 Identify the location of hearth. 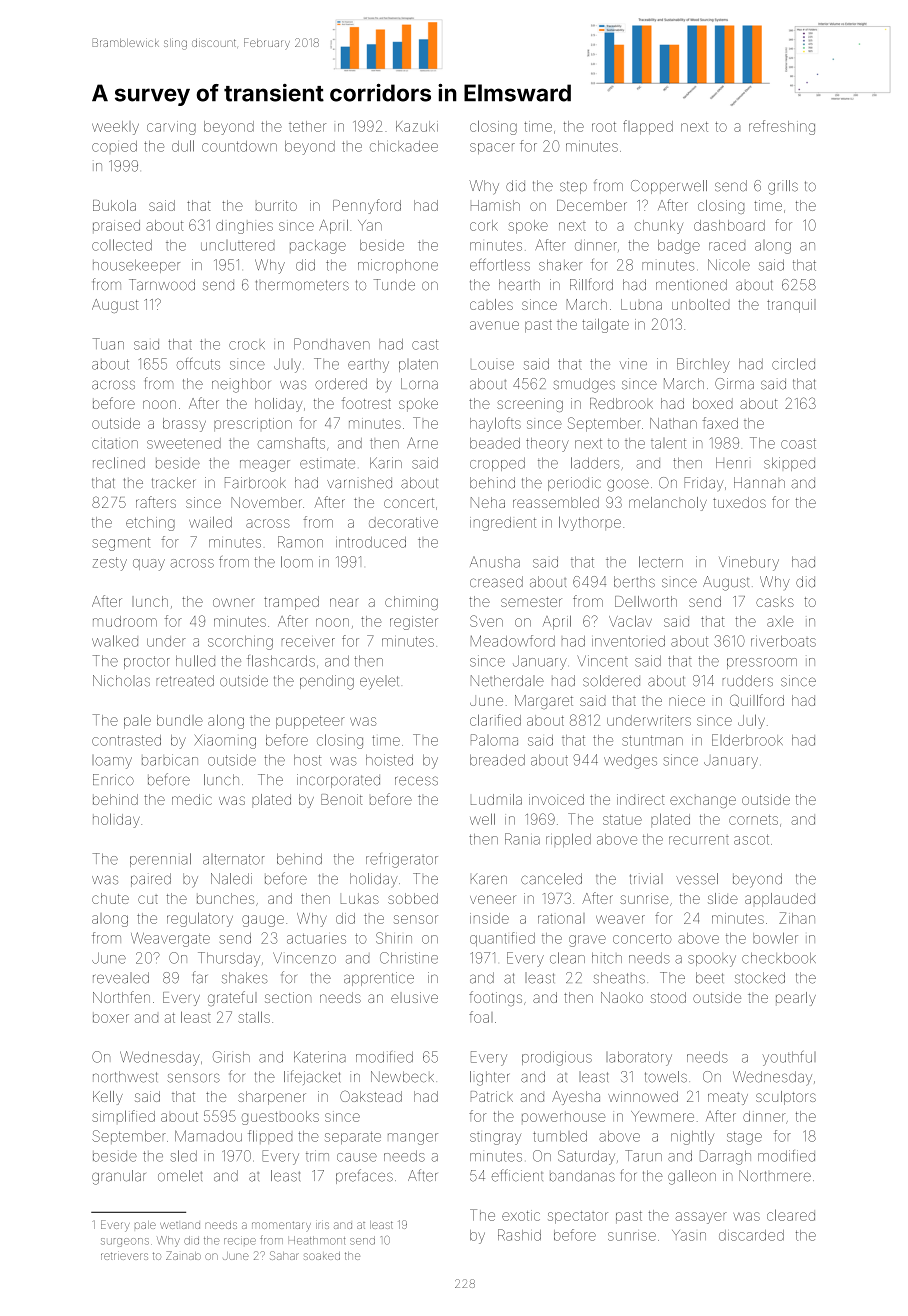
(519, 285).
